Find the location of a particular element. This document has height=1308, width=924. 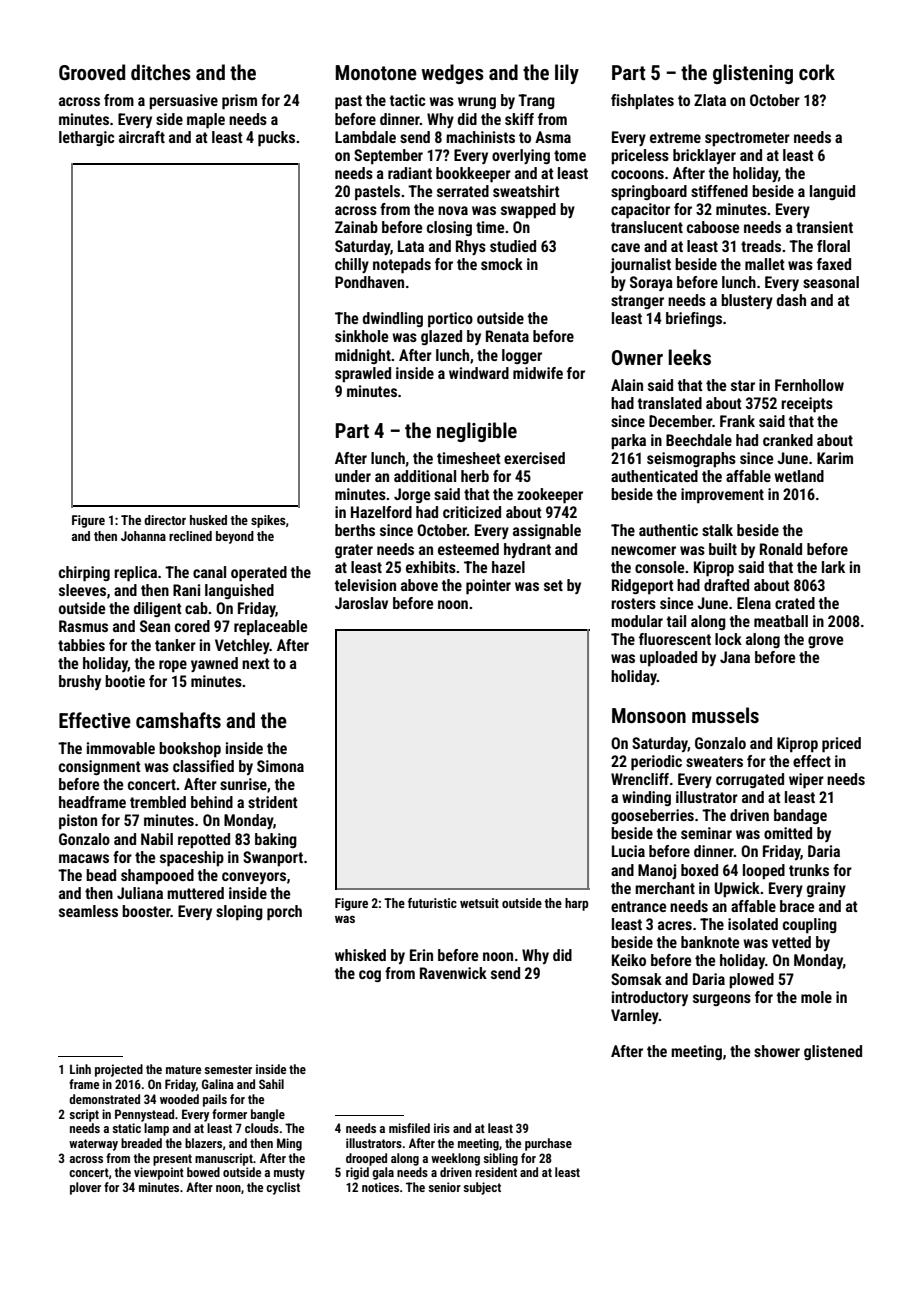

notepads is located at coordinates (402, 266).
